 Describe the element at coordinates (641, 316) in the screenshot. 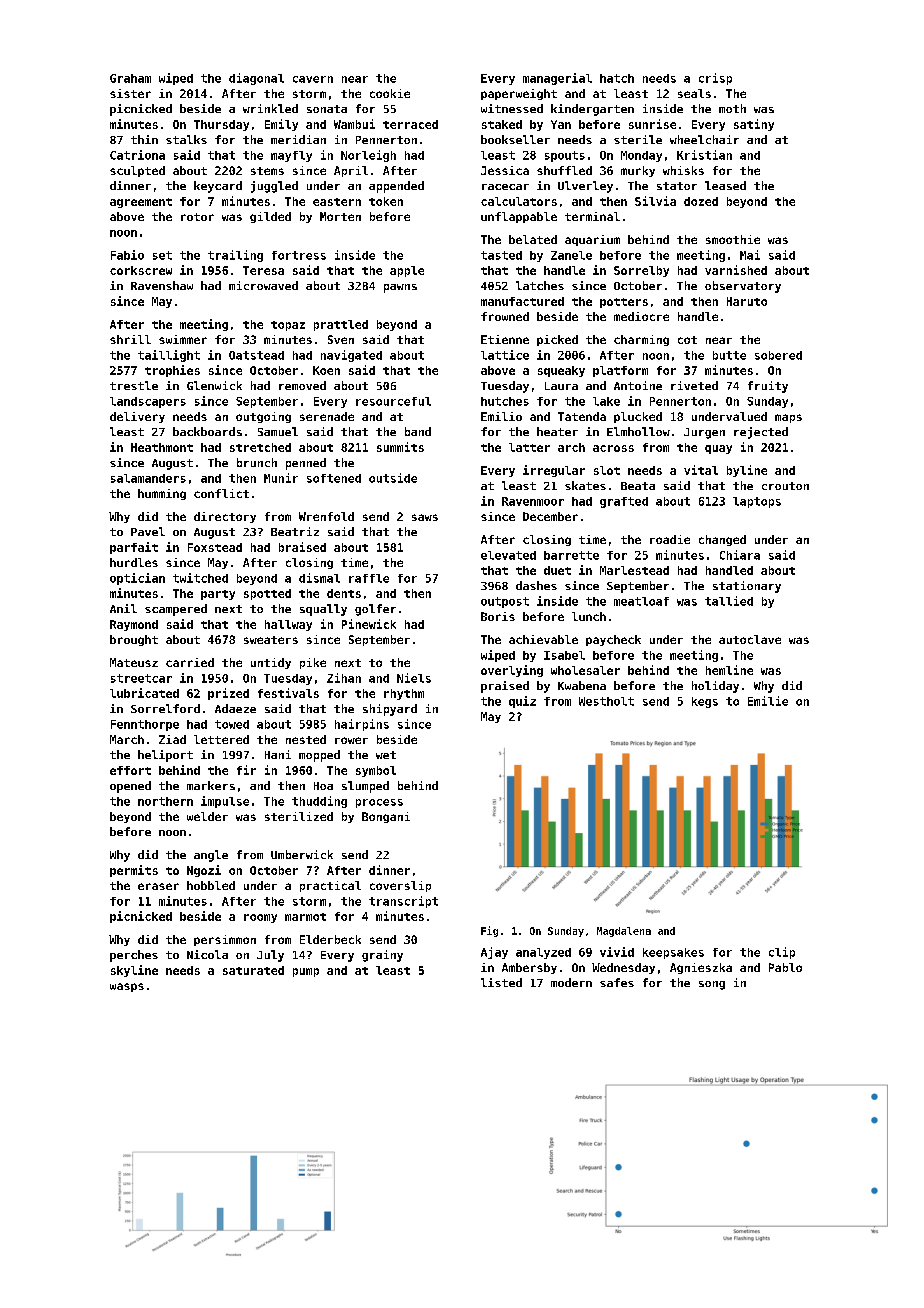

I see `mediocre` at that location.
